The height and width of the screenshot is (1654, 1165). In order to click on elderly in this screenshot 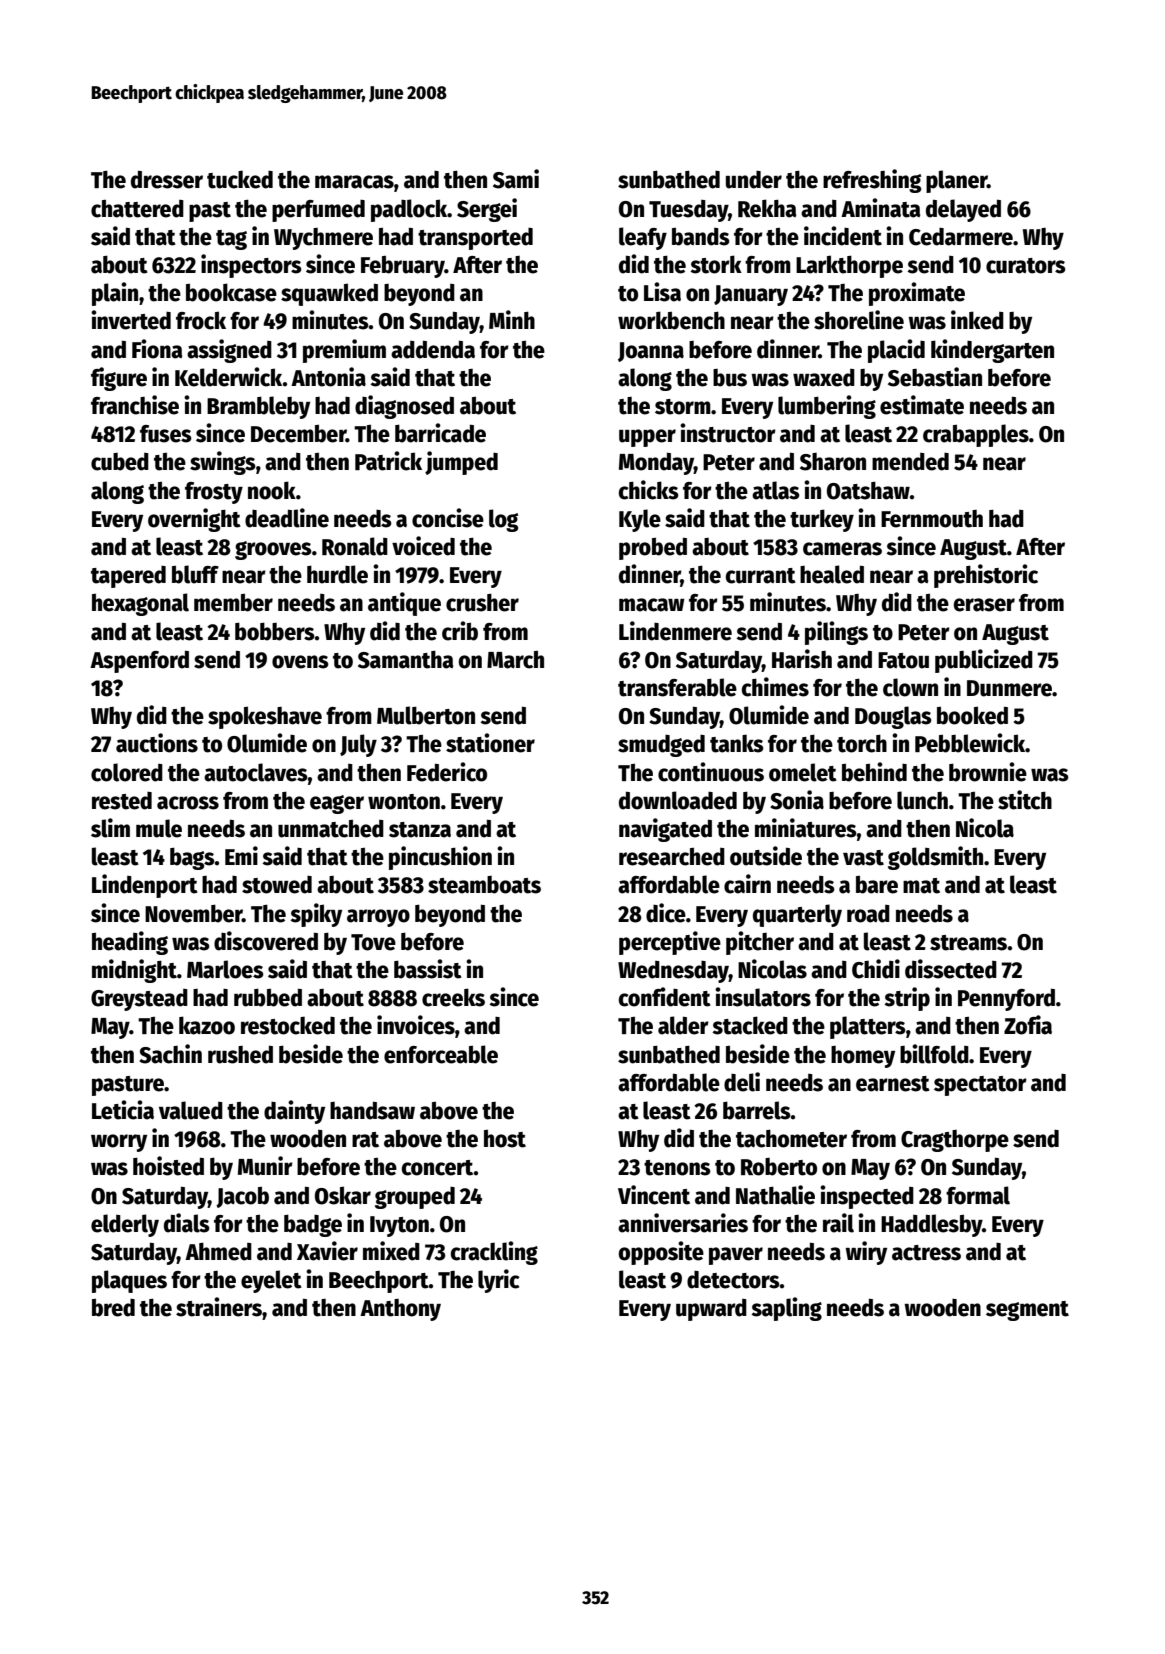, I will do `click(125, 1225)`.
